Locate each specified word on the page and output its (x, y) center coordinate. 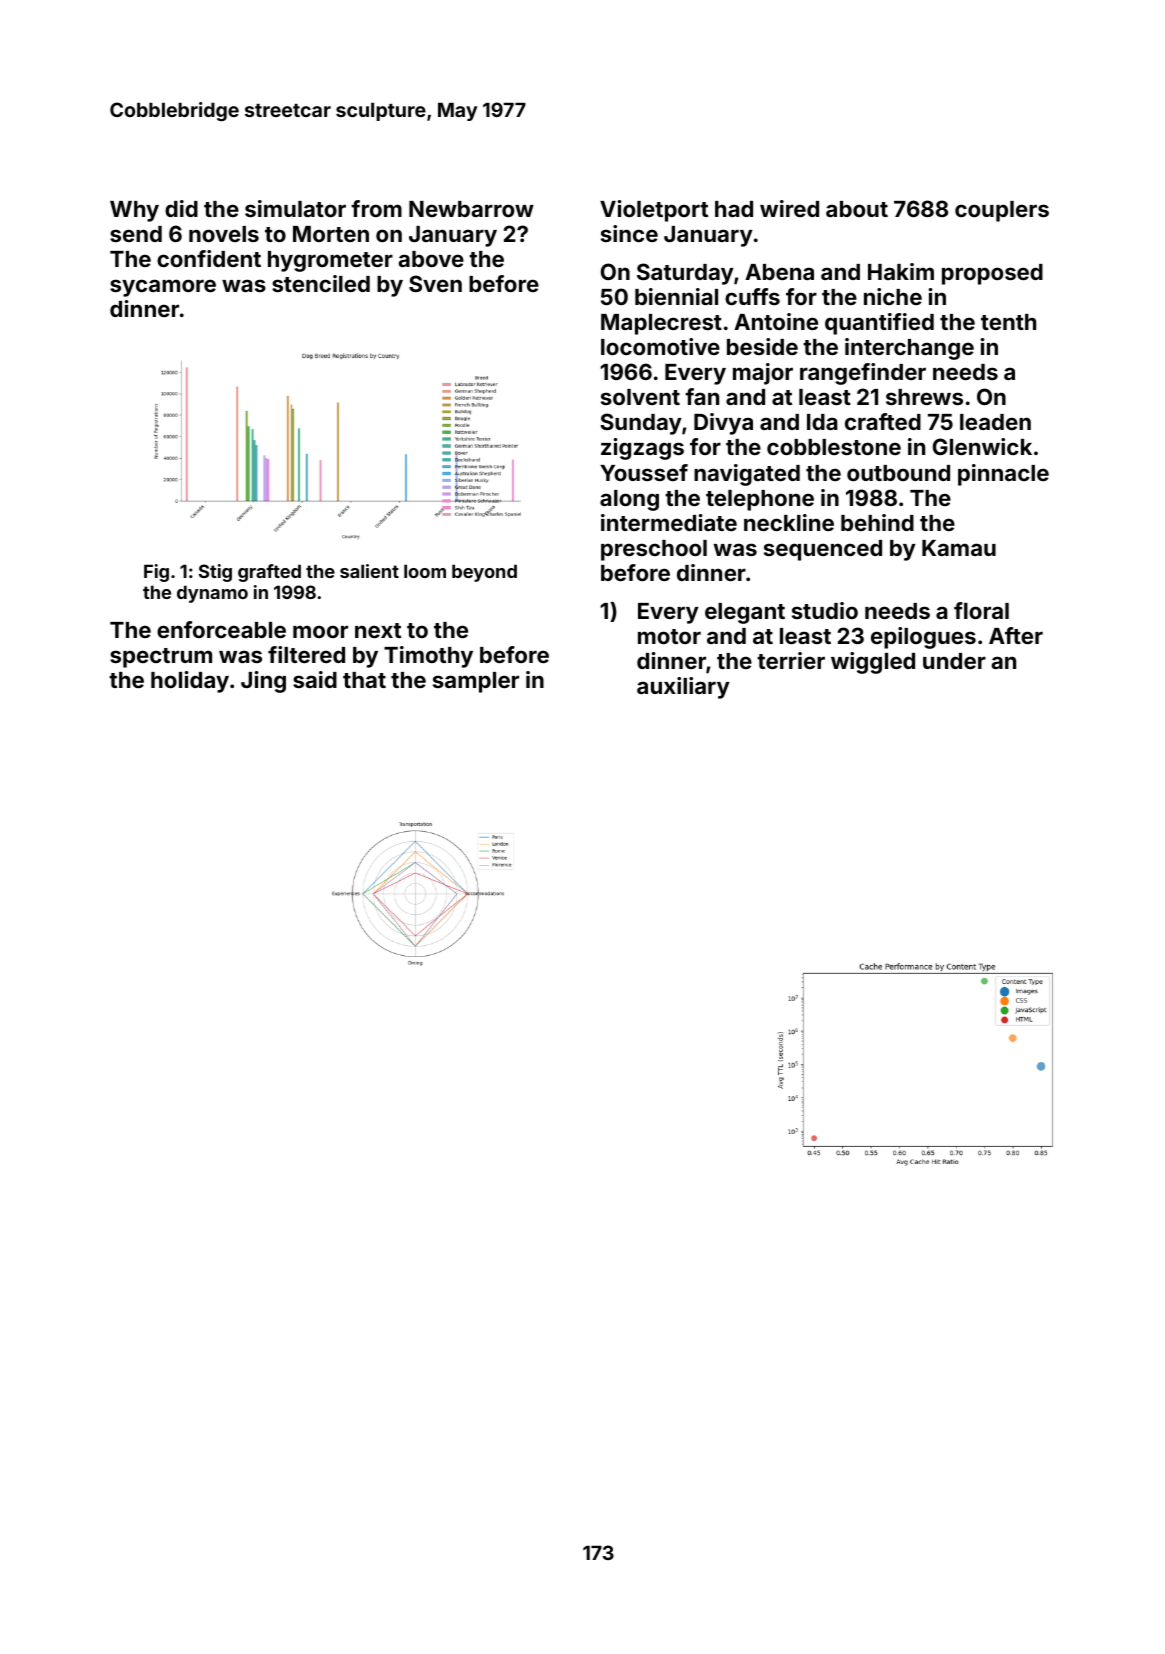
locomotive (660, 346)
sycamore (163, 288)
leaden (995, 422)
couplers (1002, 211)
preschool (654, 550)
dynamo (212, 594)
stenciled (321, 283)
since (629, 233)
